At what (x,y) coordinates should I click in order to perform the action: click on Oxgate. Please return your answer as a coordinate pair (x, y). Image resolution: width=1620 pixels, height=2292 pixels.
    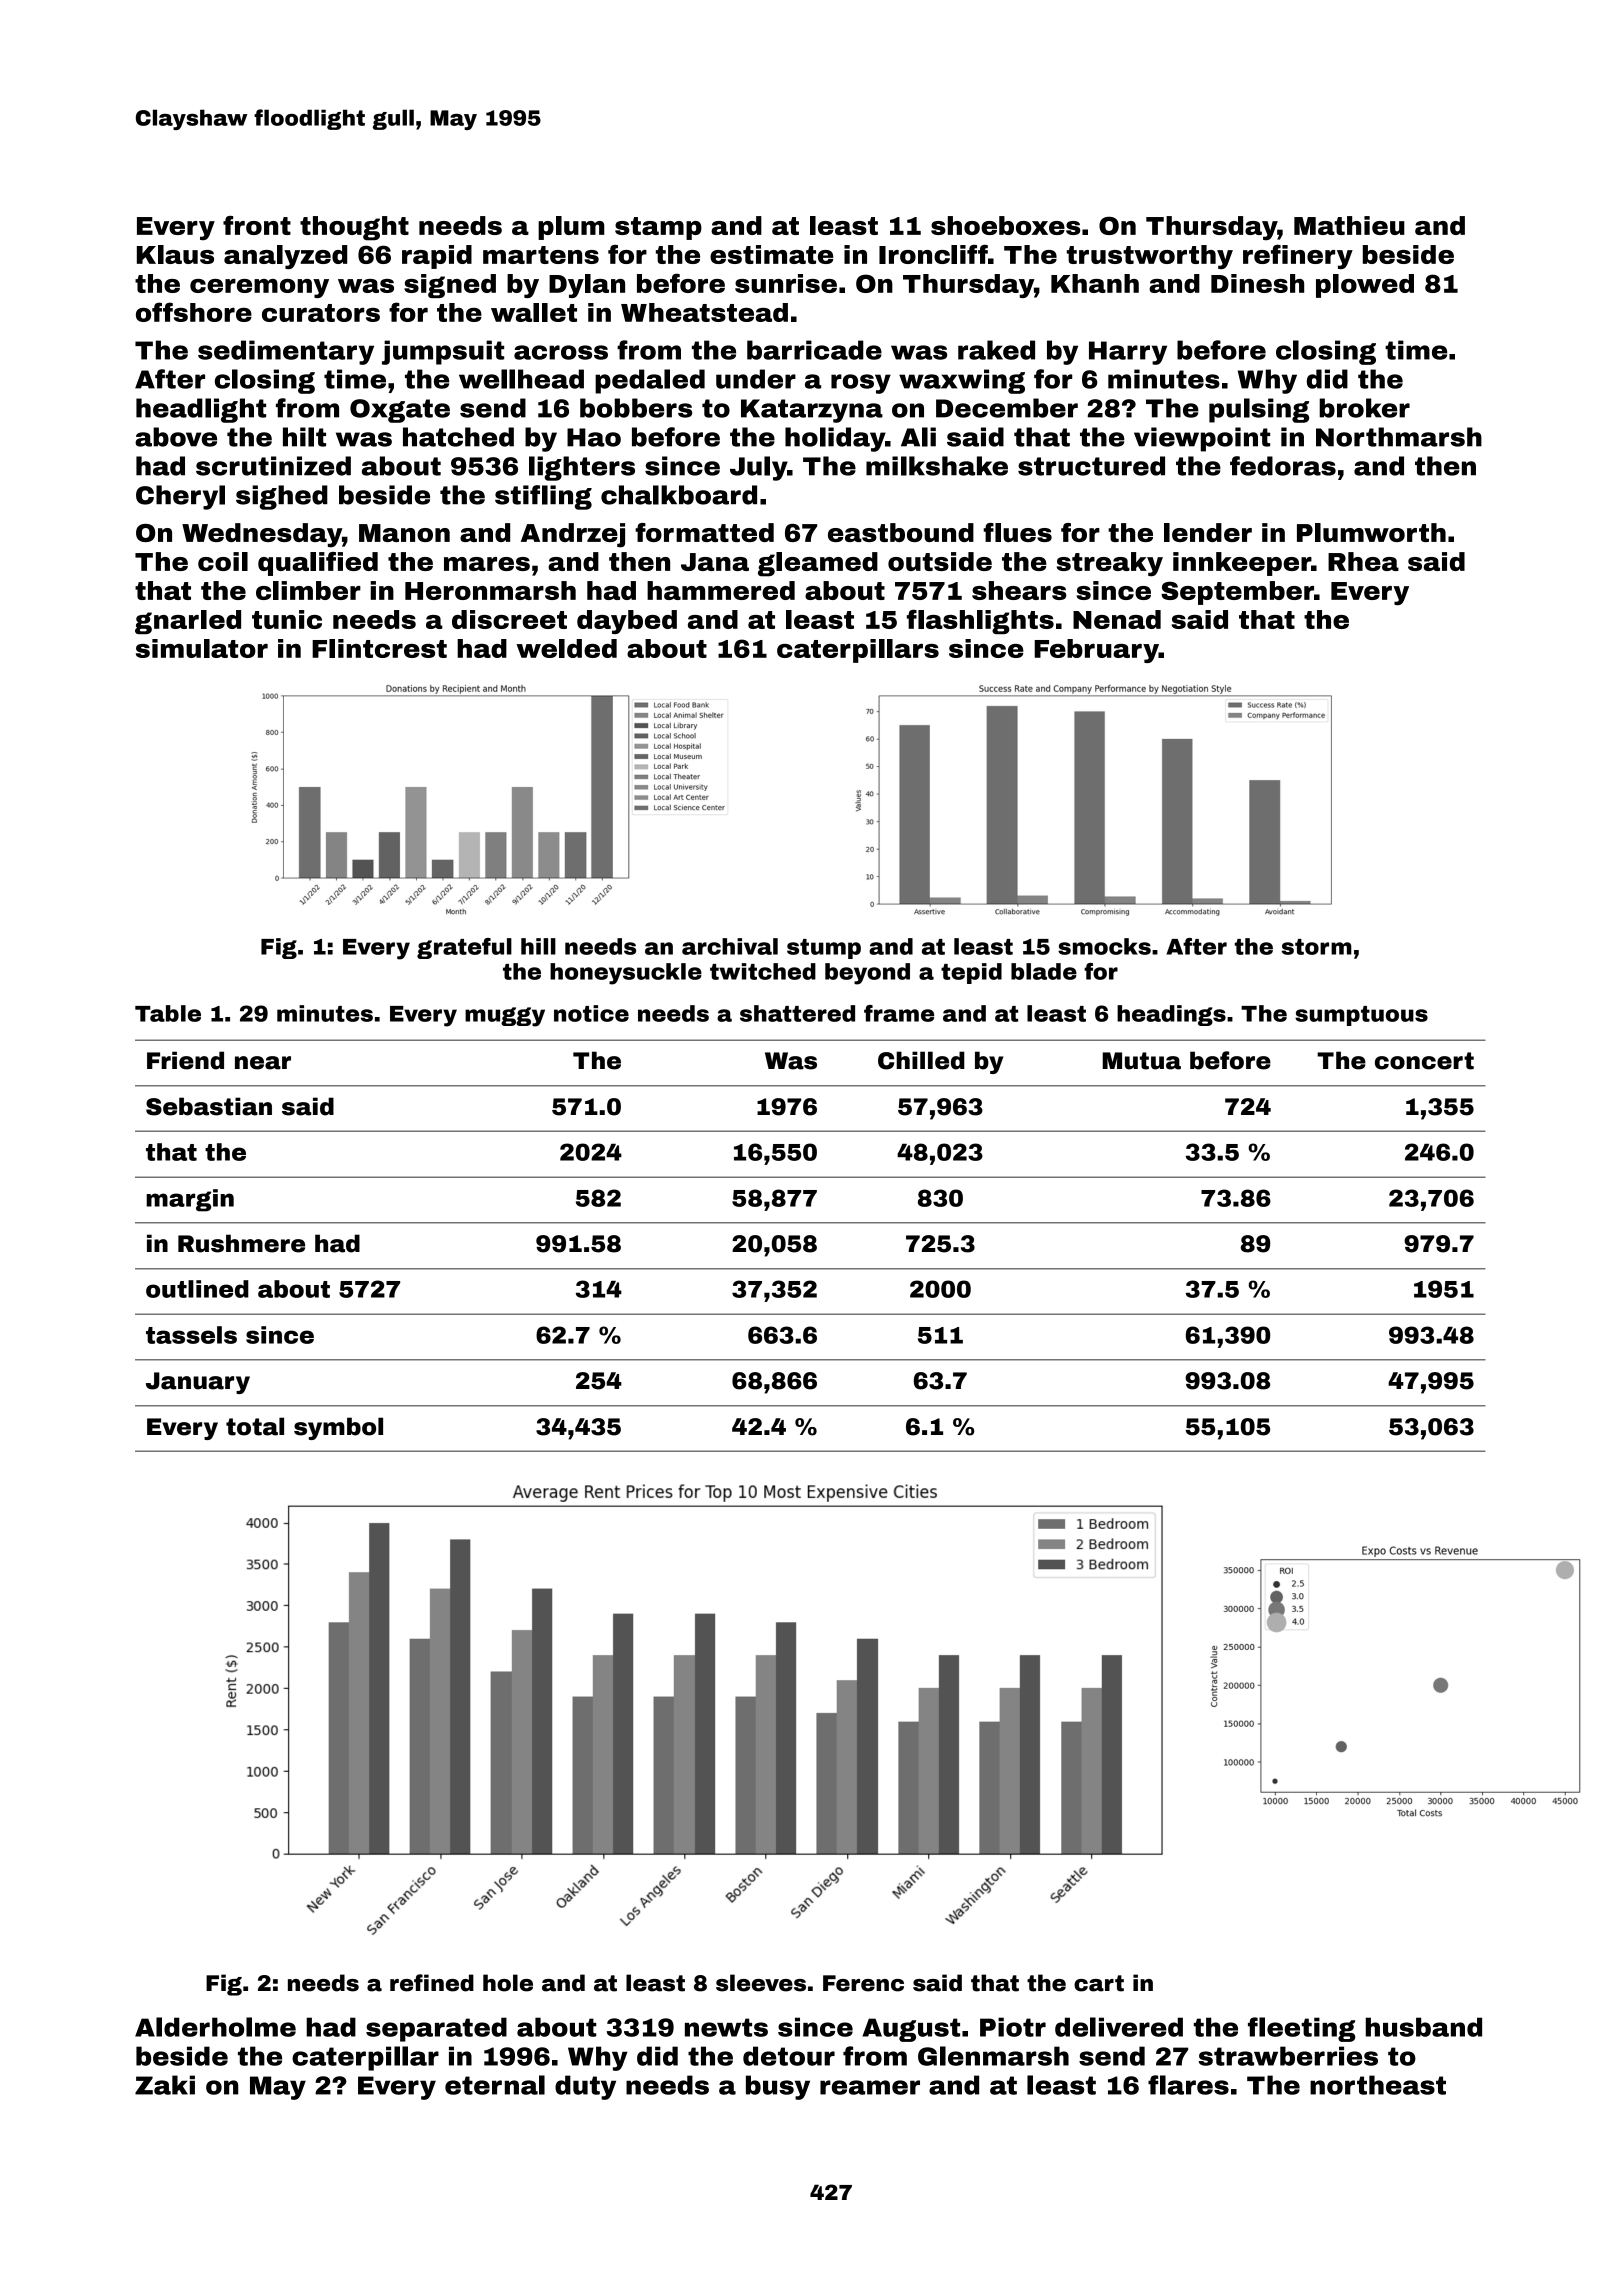
    Looking at the image, I should click on (400, 411).
